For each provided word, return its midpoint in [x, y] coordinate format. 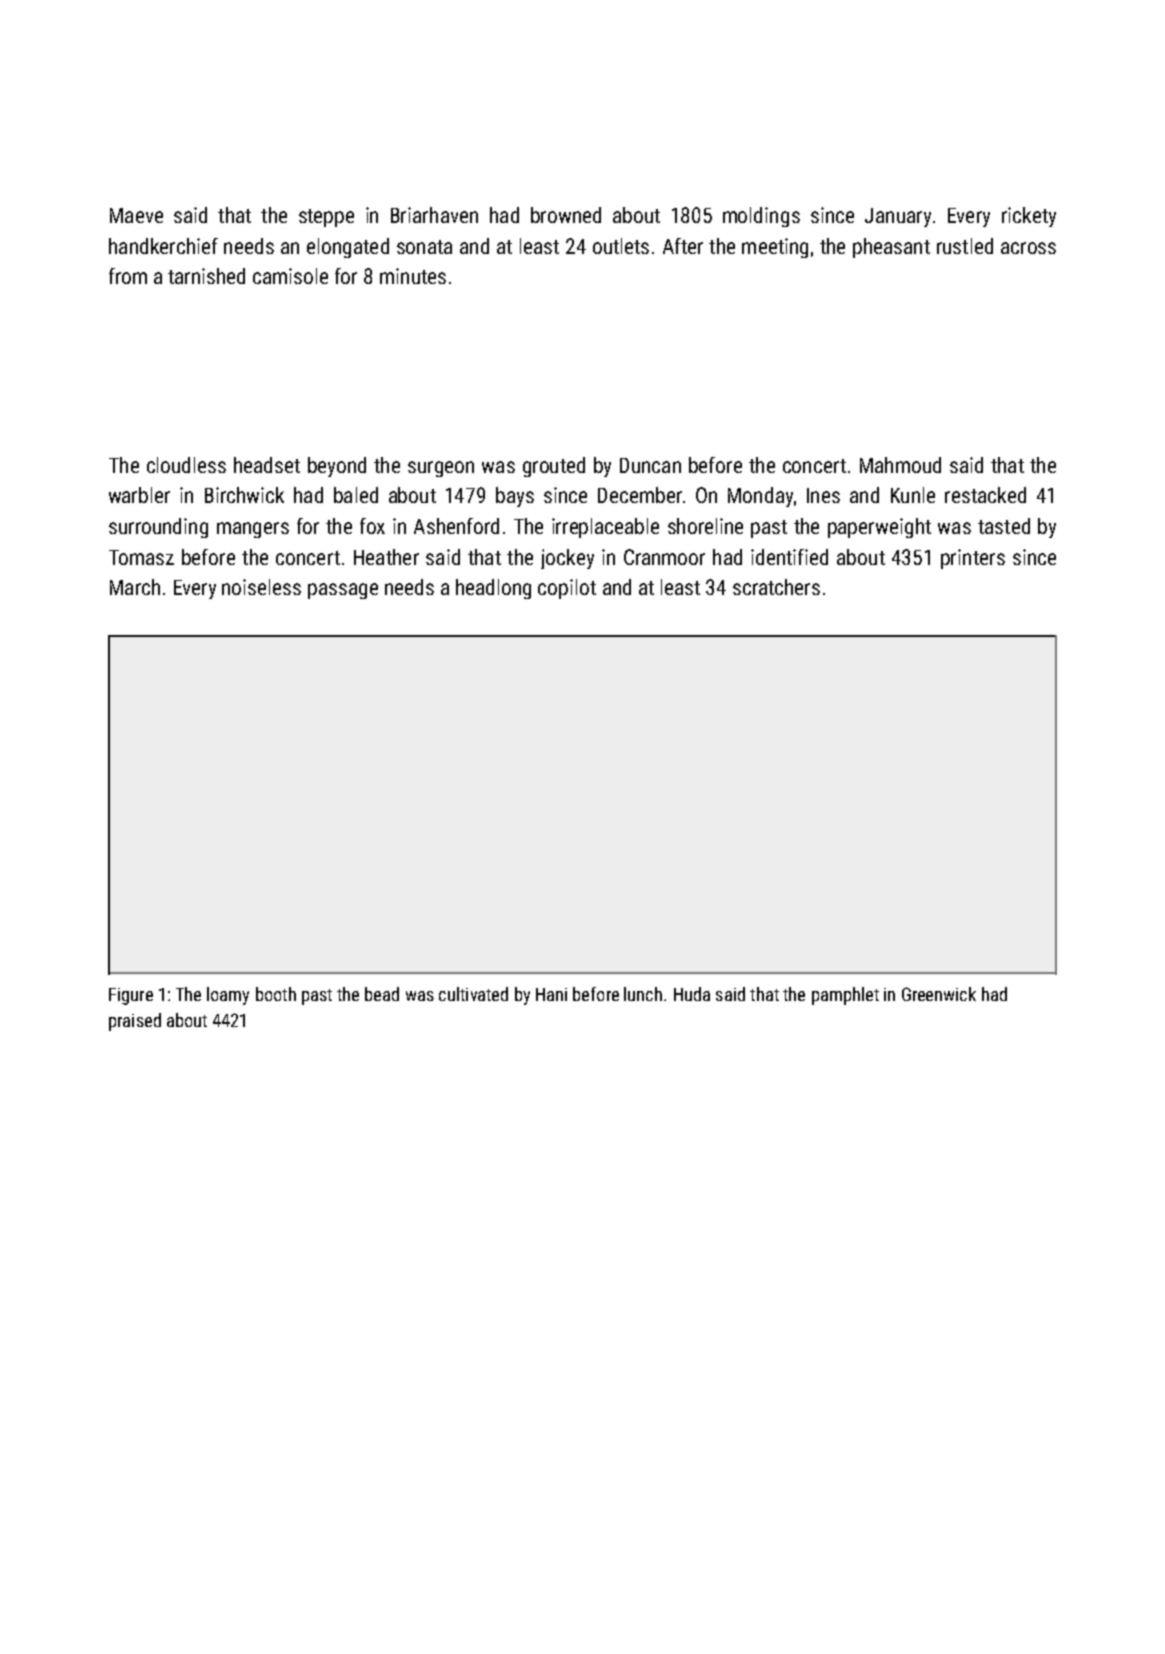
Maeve [136, 215]
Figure [131, 996]
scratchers [776, 587]
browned [566, 215]
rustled [965, 246]
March [135, 587]
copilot [567, 589]
